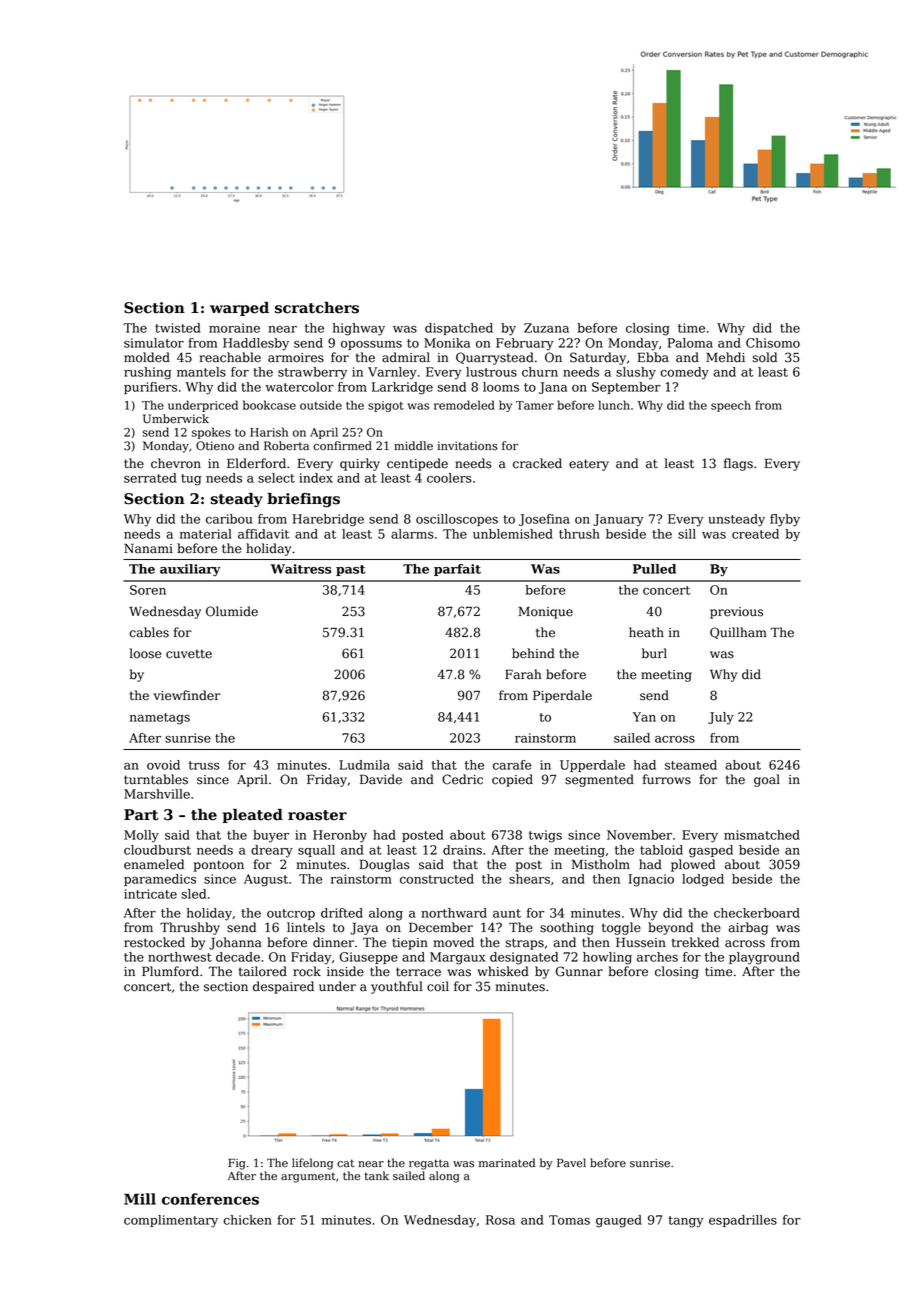 The image size is (924, 1308). I want to click on Chisomo, so click(773, 343).
